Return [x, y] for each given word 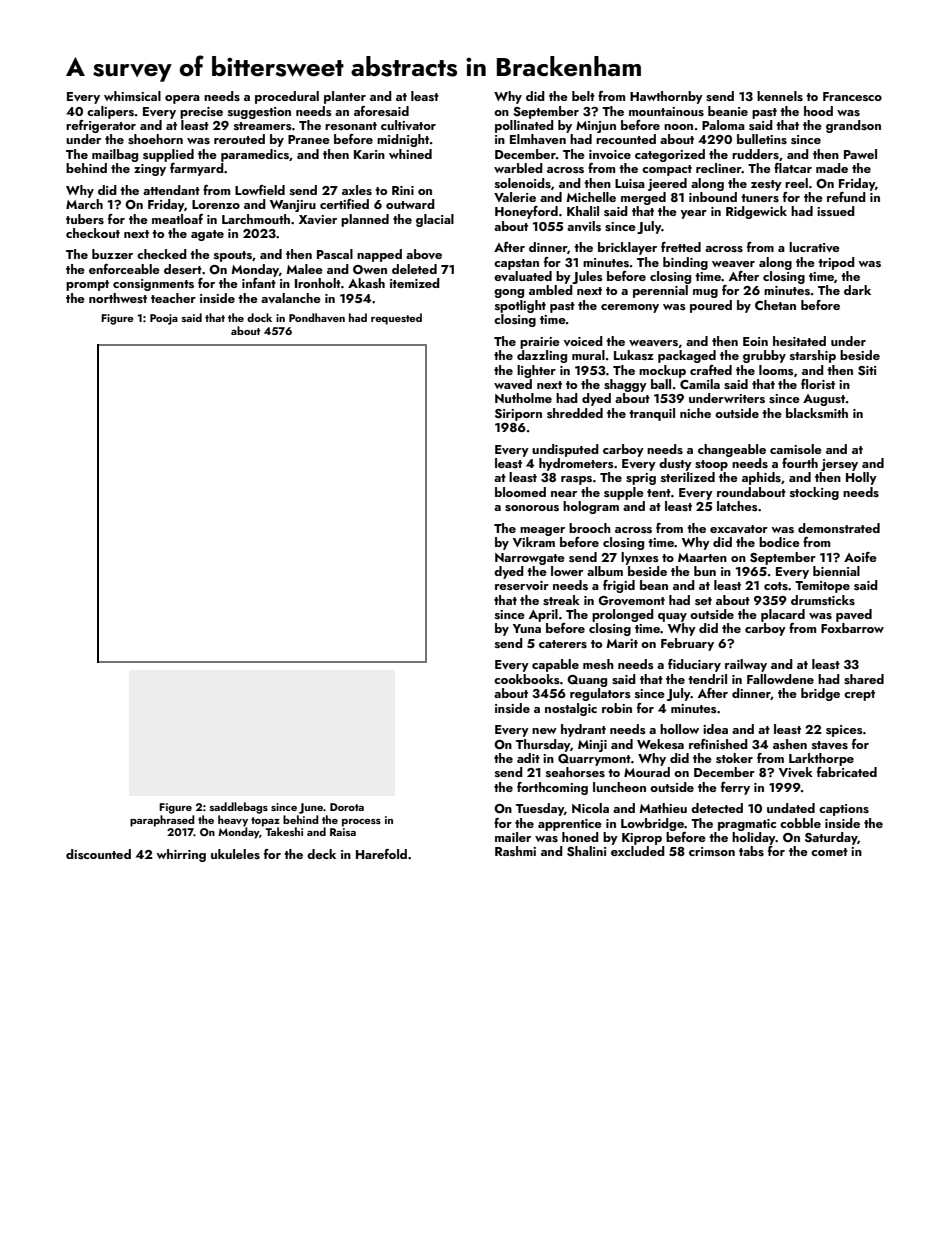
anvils [584, 226]
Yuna [527, 628]
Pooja [164, 319]
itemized [415, 283]
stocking [814, 493]
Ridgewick [756, 212]
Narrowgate [530, 559]
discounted [98, 854]
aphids [761, 478]
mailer [513, 837]
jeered [667, 184]
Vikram [534, 542]
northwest [118, 298]
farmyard [197, 169]
